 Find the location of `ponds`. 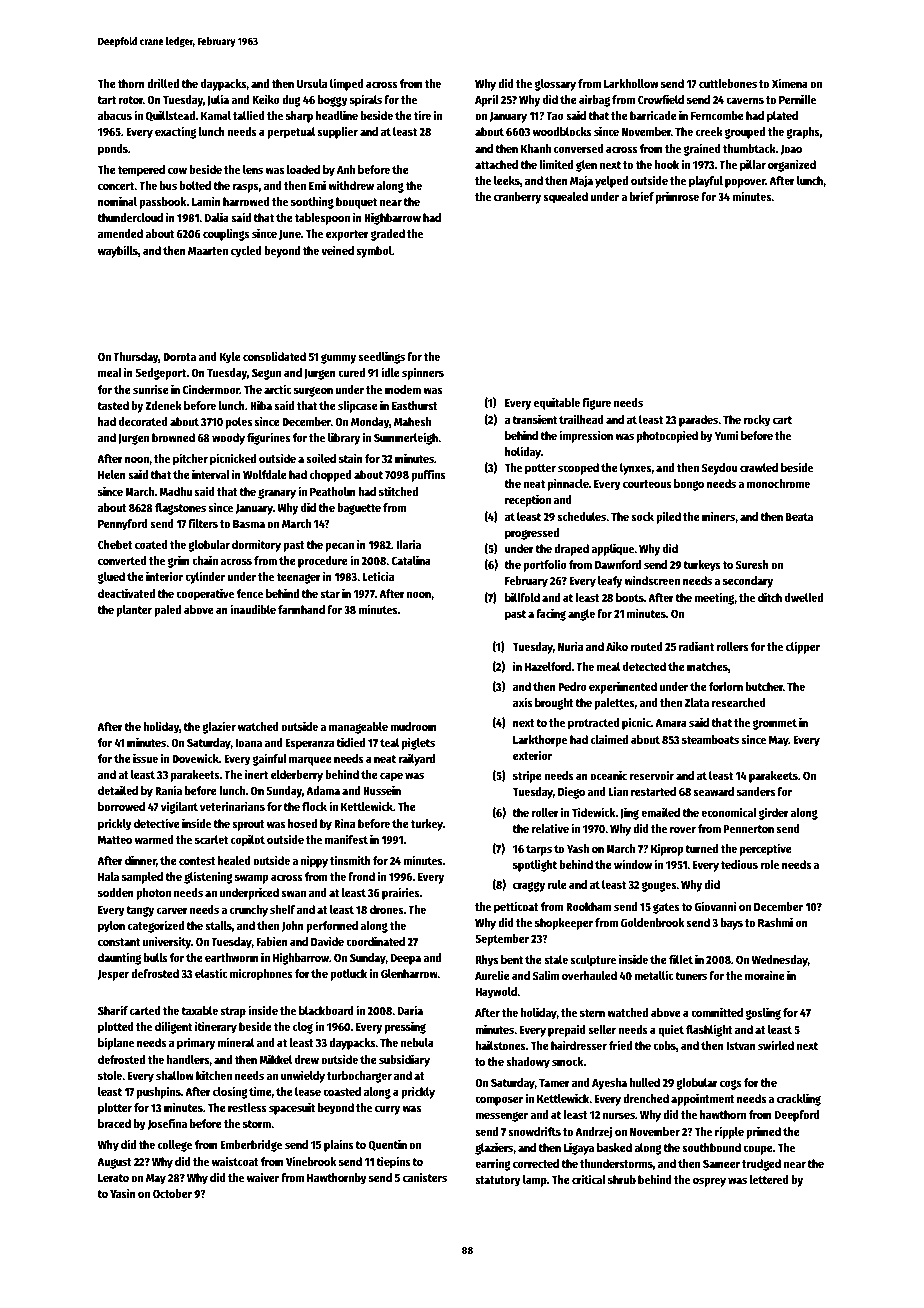

ponds is located at coordinates (113, 150).
